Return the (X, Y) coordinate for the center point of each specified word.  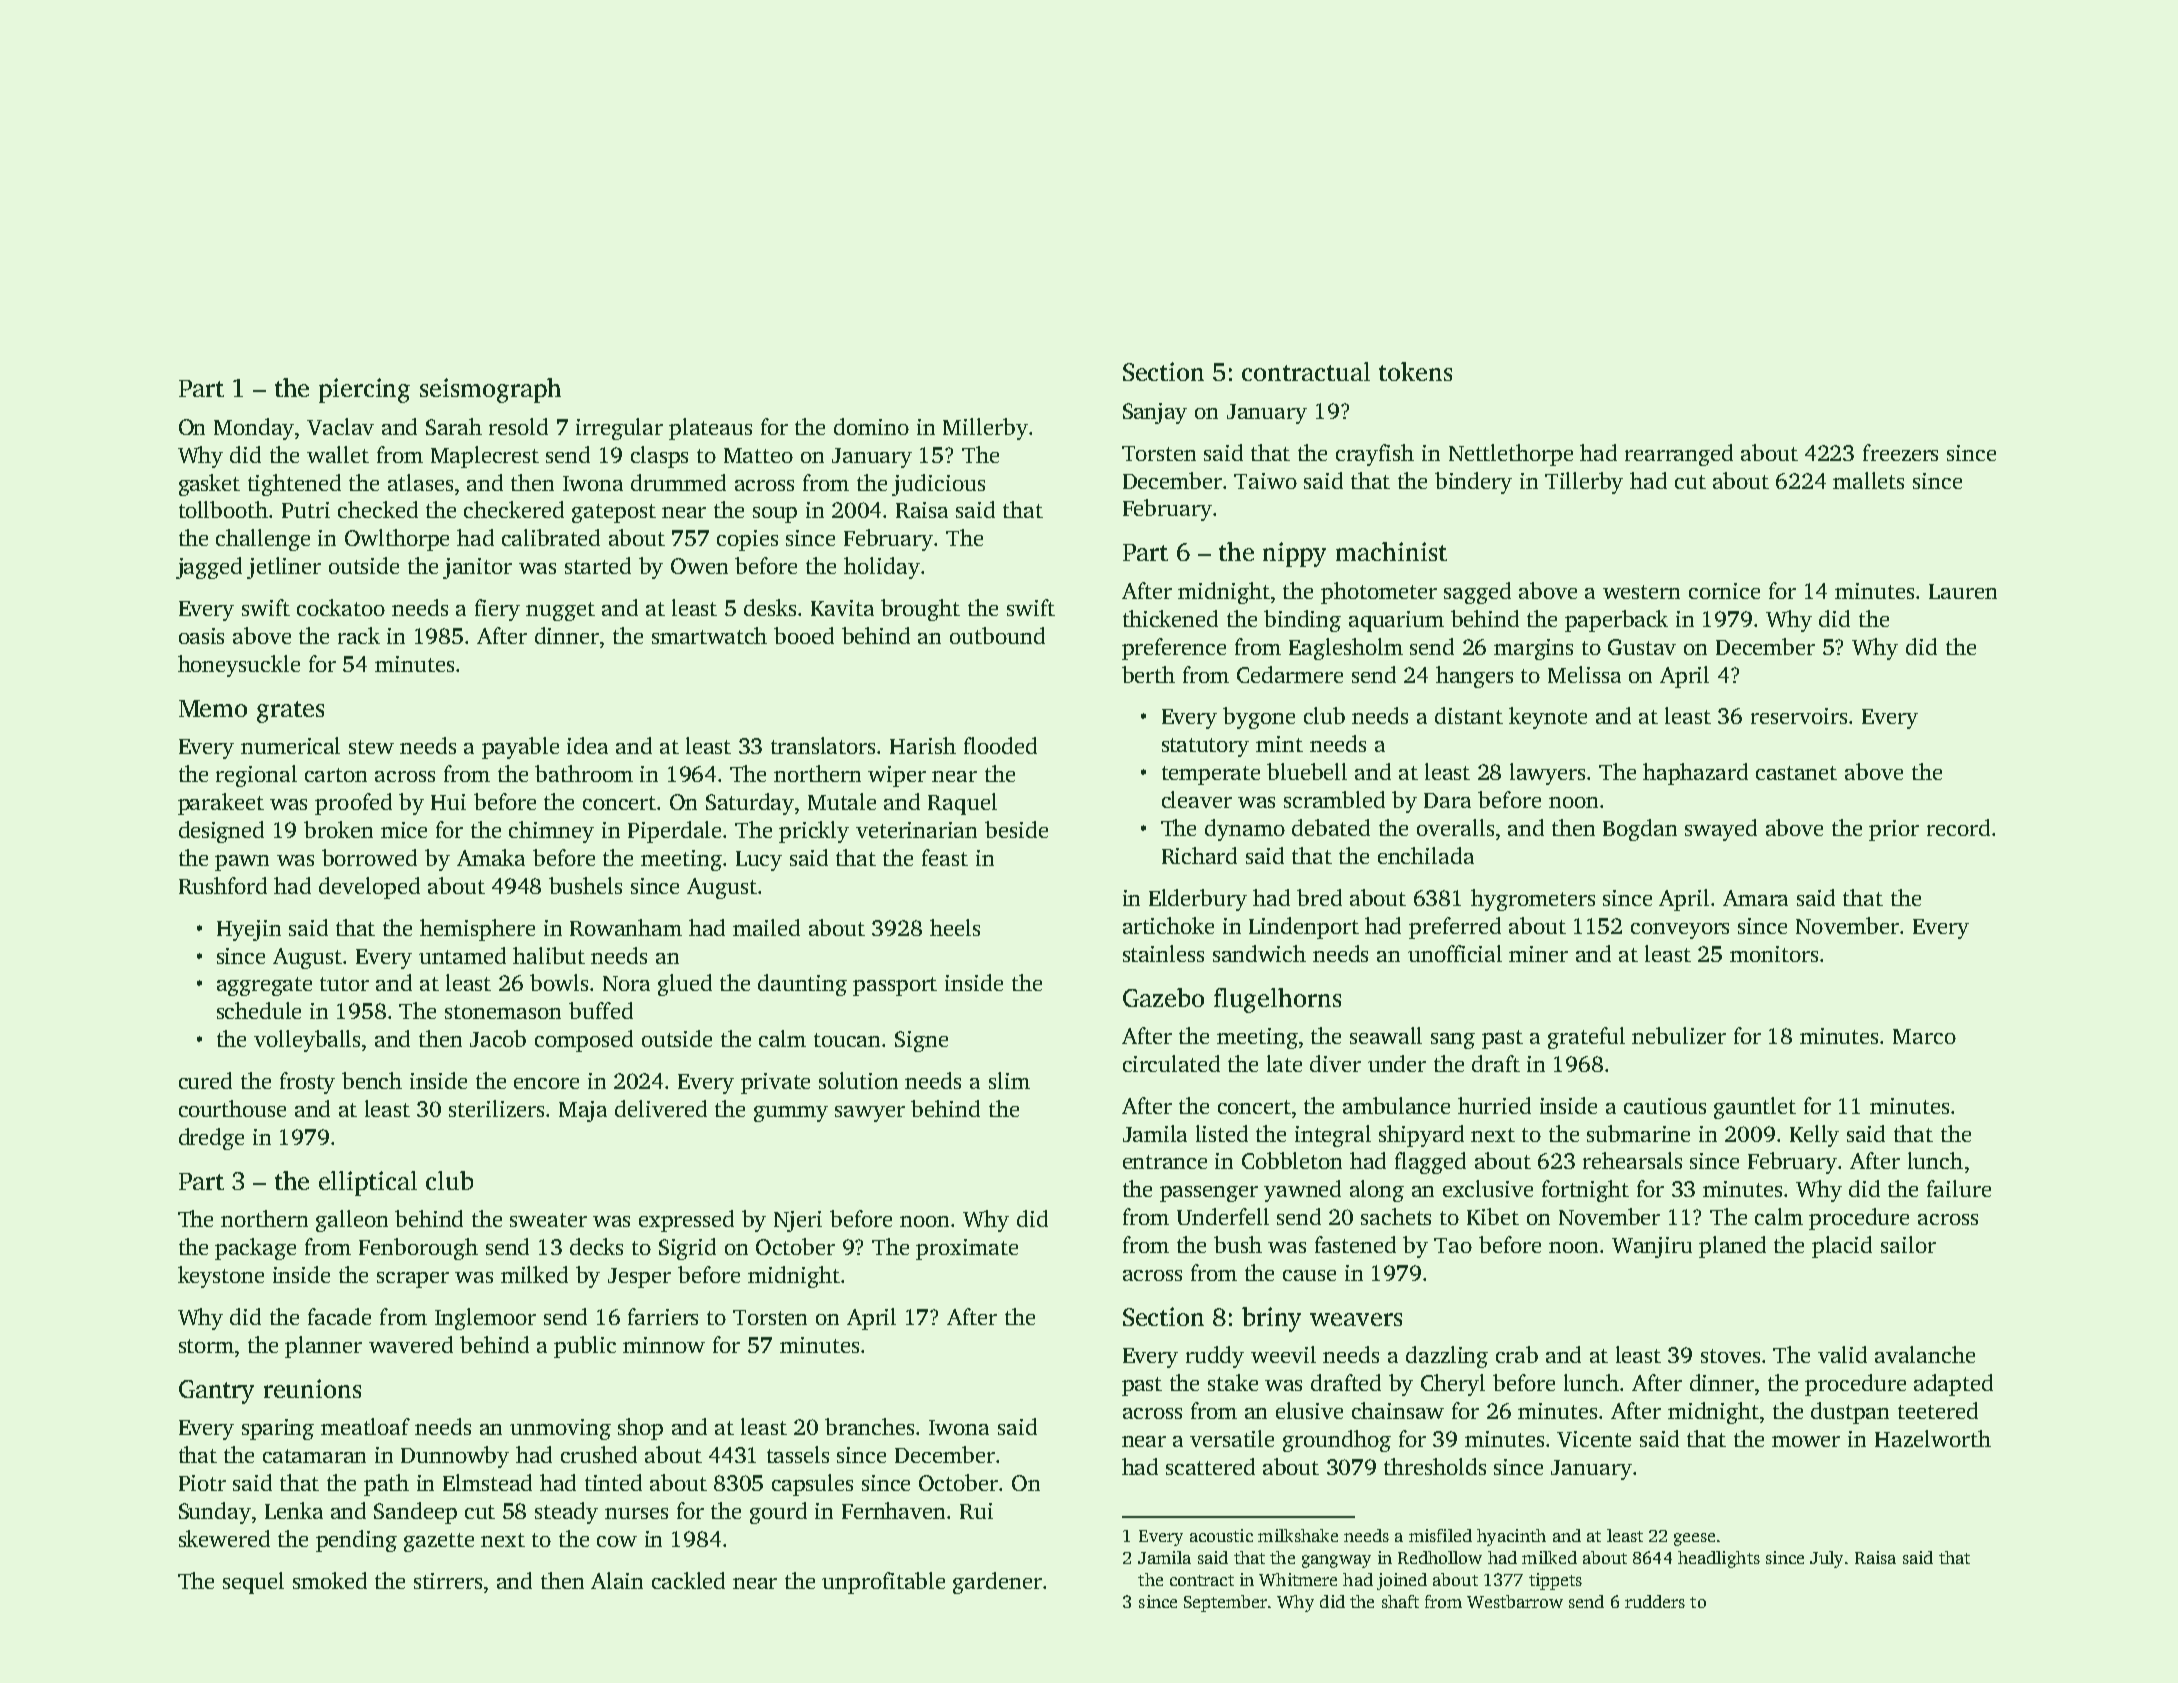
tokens (1415, 371)
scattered (1210, 1466)
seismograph (490, 390)
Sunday (215, 1513)
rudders (1655, 1601)
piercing (364, 390)
